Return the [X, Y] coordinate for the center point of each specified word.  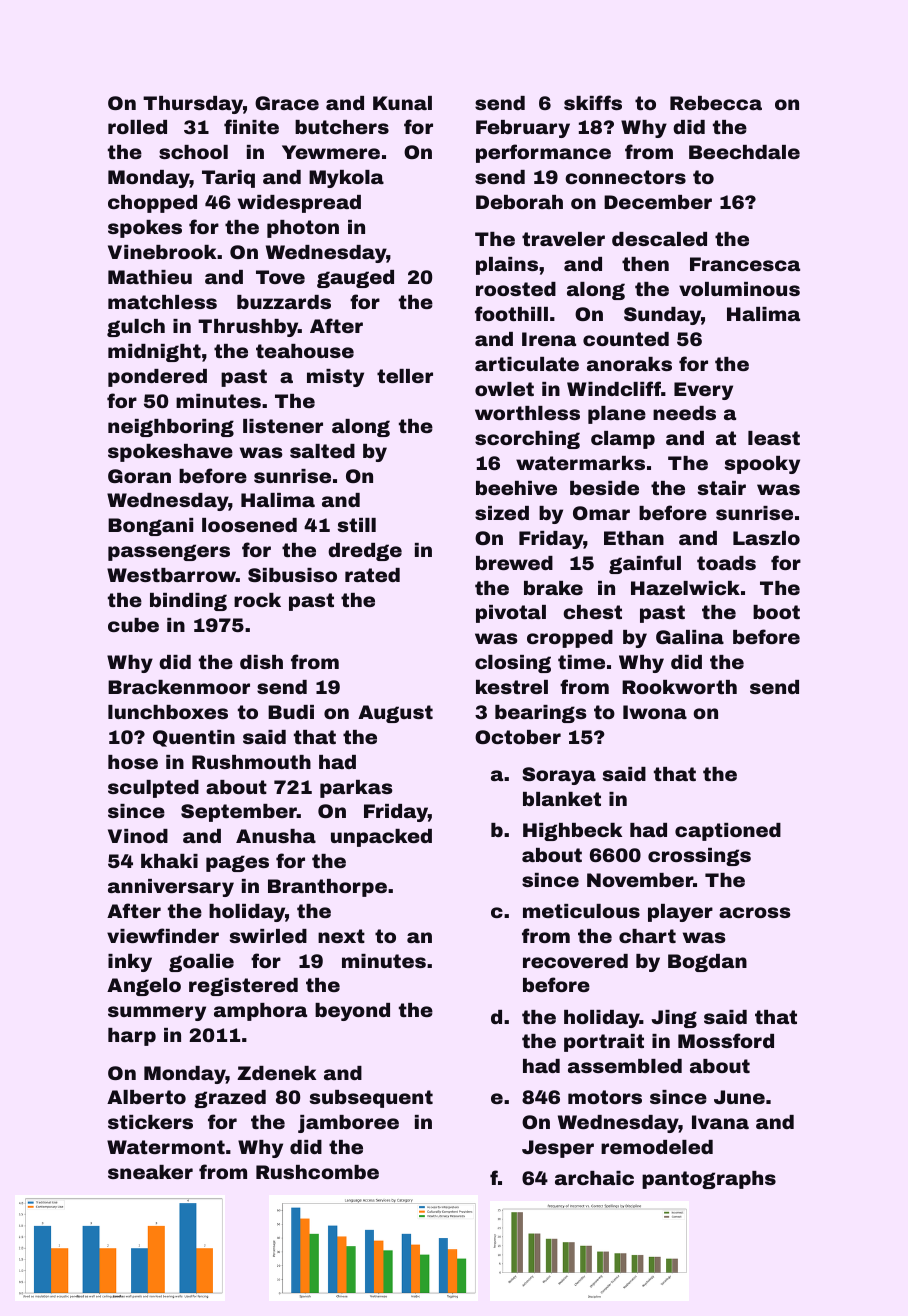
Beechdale [744, 152]
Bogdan [707, 963]
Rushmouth [251, 762]
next [341, 936]
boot [776, 612]
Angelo [144, 987]
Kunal [402, 103]
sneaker [150, 1172]
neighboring [171, 428]
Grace [287, 103]
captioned [728, 832]
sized [502, 513]
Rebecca [716, 103]
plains [507, 266]
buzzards [284, 302]
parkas [356, 789]
